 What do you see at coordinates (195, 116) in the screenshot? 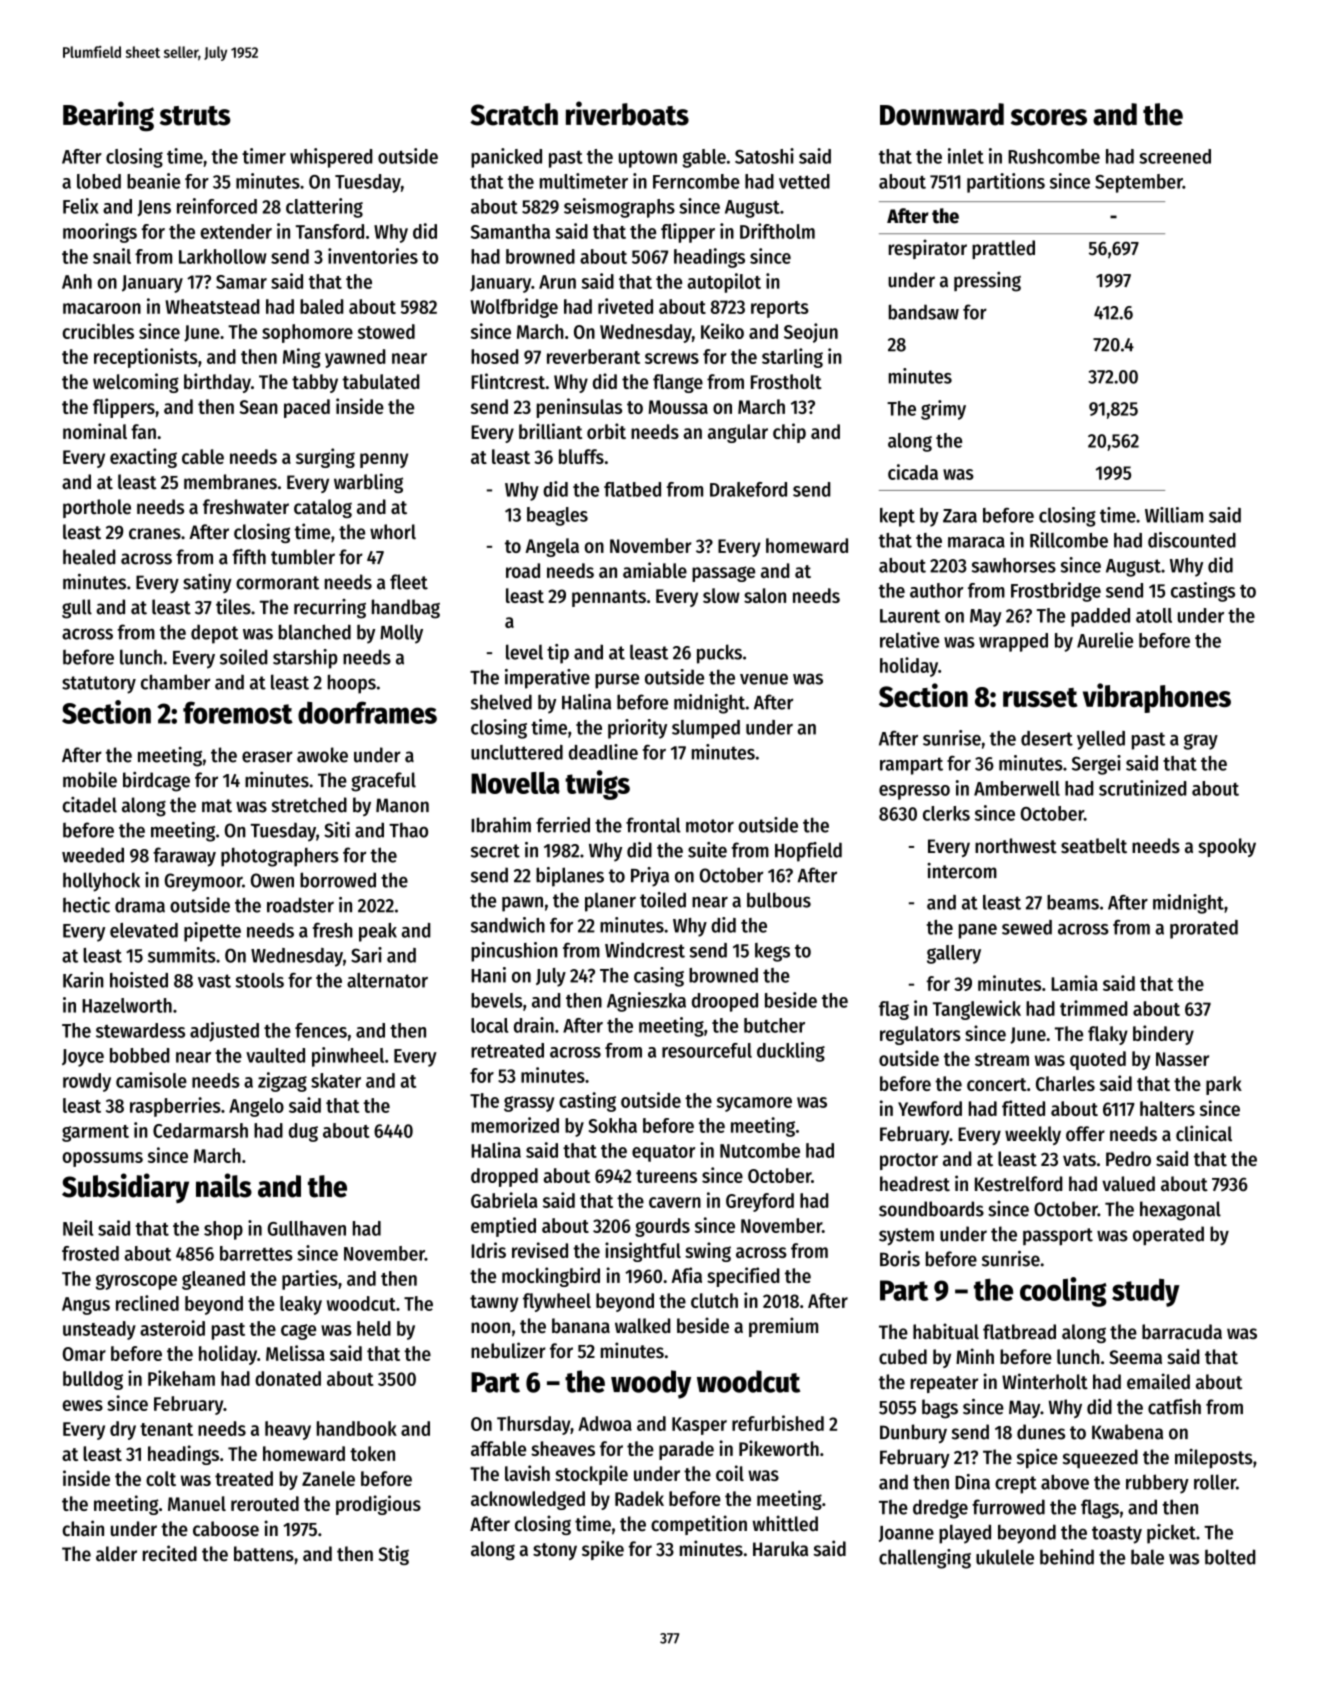
I see `struts` at bounding box center [195, 116].
